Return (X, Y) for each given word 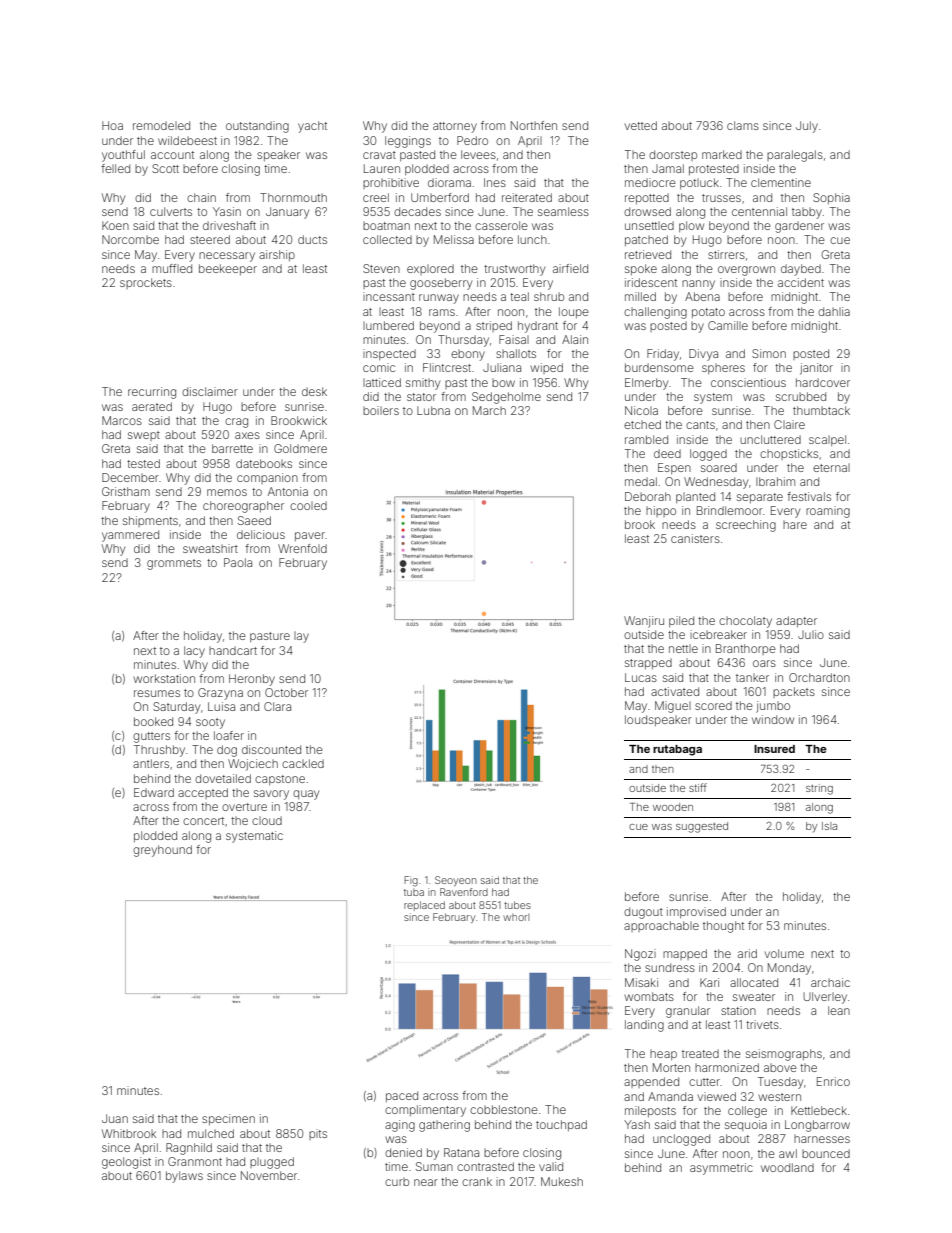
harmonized (727, 1067)
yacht (312, 127)
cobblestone (504, 1109)
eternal (831, 468)
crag (236, 423)
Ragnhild (189, 1149)
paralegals (795, 156)
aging (400, 1126)
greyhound (162, 851)
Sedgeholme (506, 398)
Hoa (112, 125)
